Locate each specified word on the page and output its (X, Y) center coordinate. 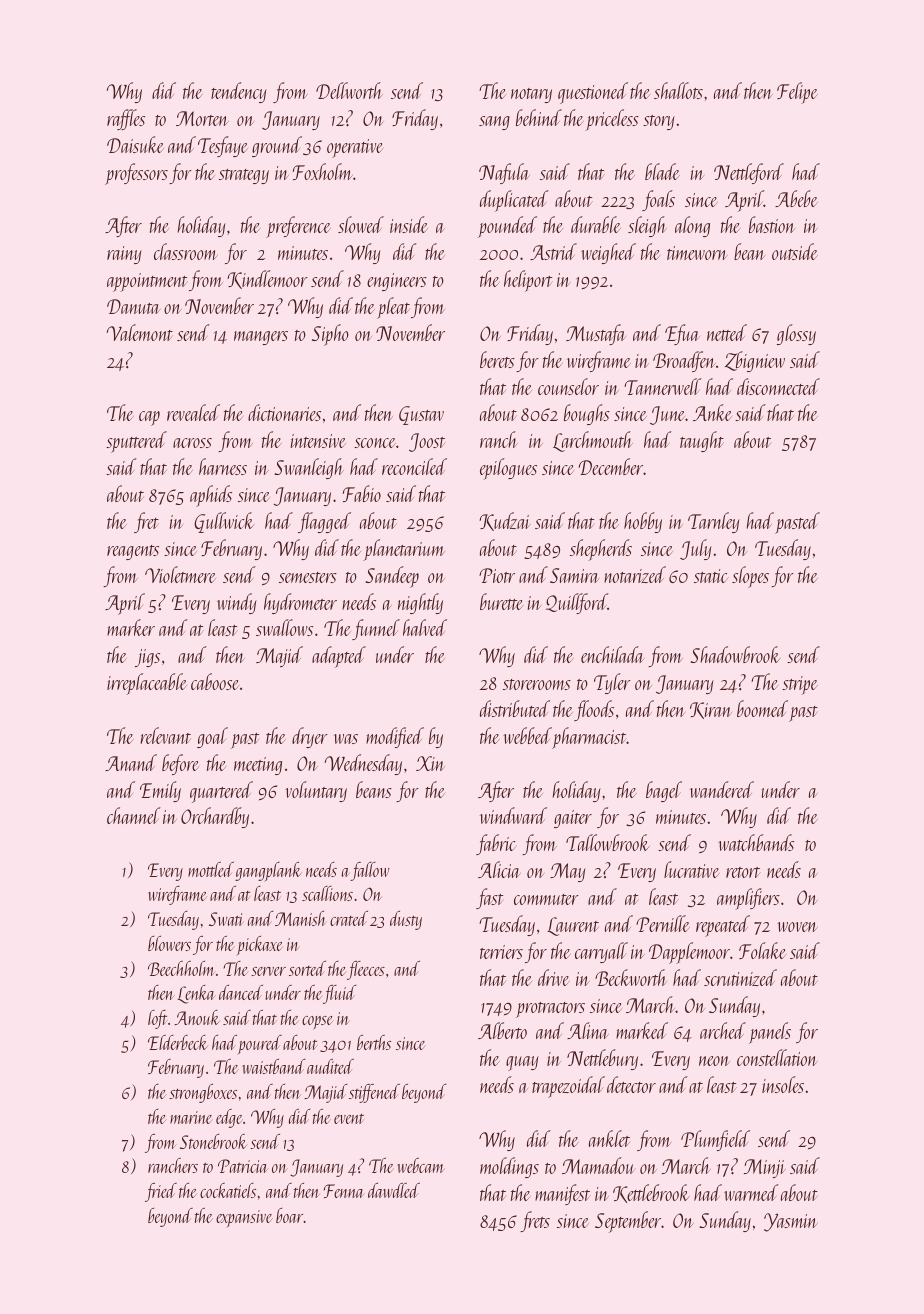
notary (531, 95)
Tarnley (714, 522)
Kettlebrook (651, 1193)
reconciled (414, 466)
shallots (678, 90)
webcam (421, 1165)
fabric (496, 844)
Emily (160, 791)
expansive (244, 1219)
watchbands (756, 842)
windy (237, 603)
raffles (126, 119)
